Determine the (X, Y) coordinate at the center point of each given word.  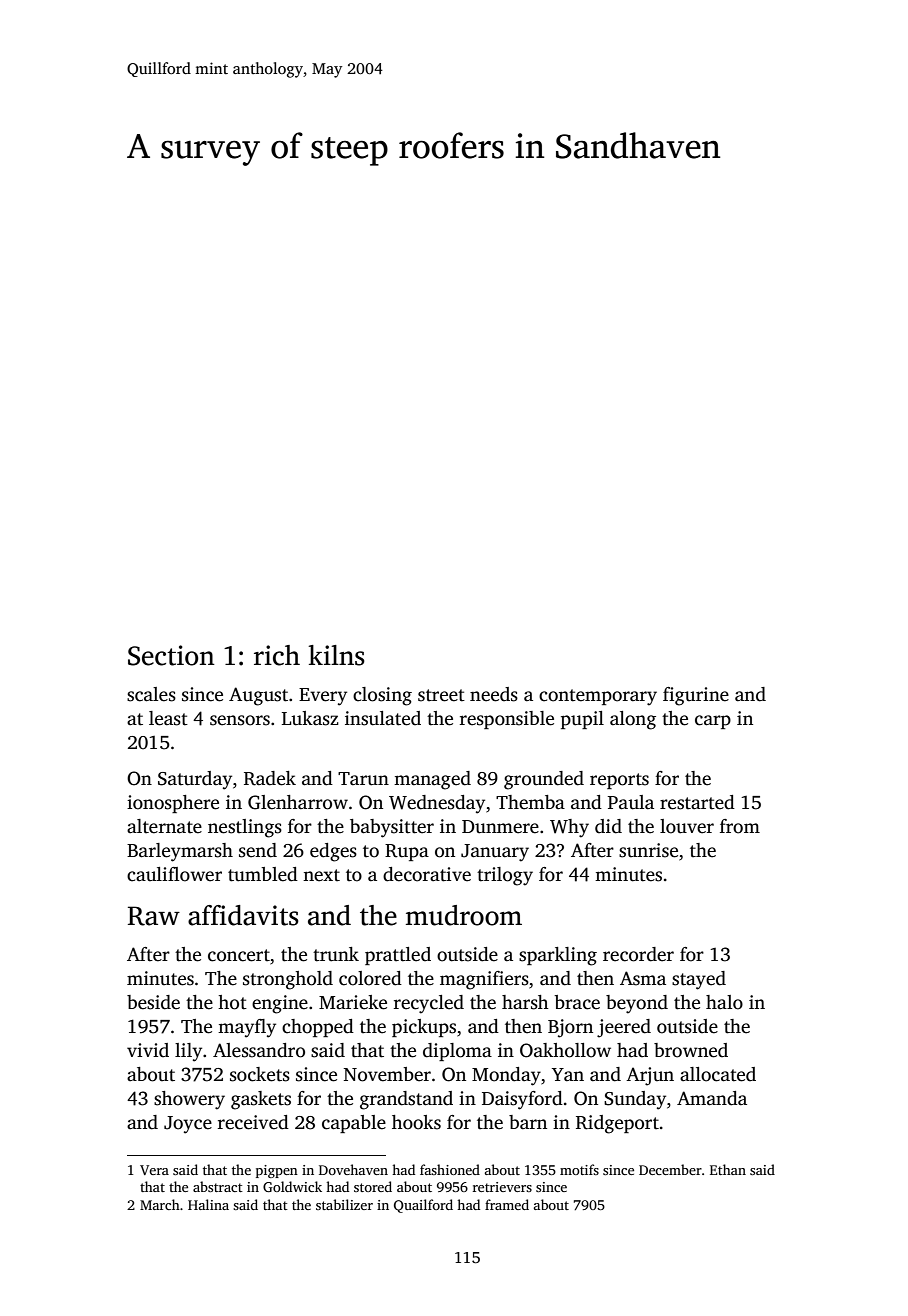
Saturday (195, 780)
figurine (696, 696)
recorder (638, 954)
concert (239, 955)
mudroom (464, 915)
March (160, 1204)
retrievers (502, 1187)
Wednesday (437, 804)
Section (171, 655)
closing (382, 696)
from (740, 826)
